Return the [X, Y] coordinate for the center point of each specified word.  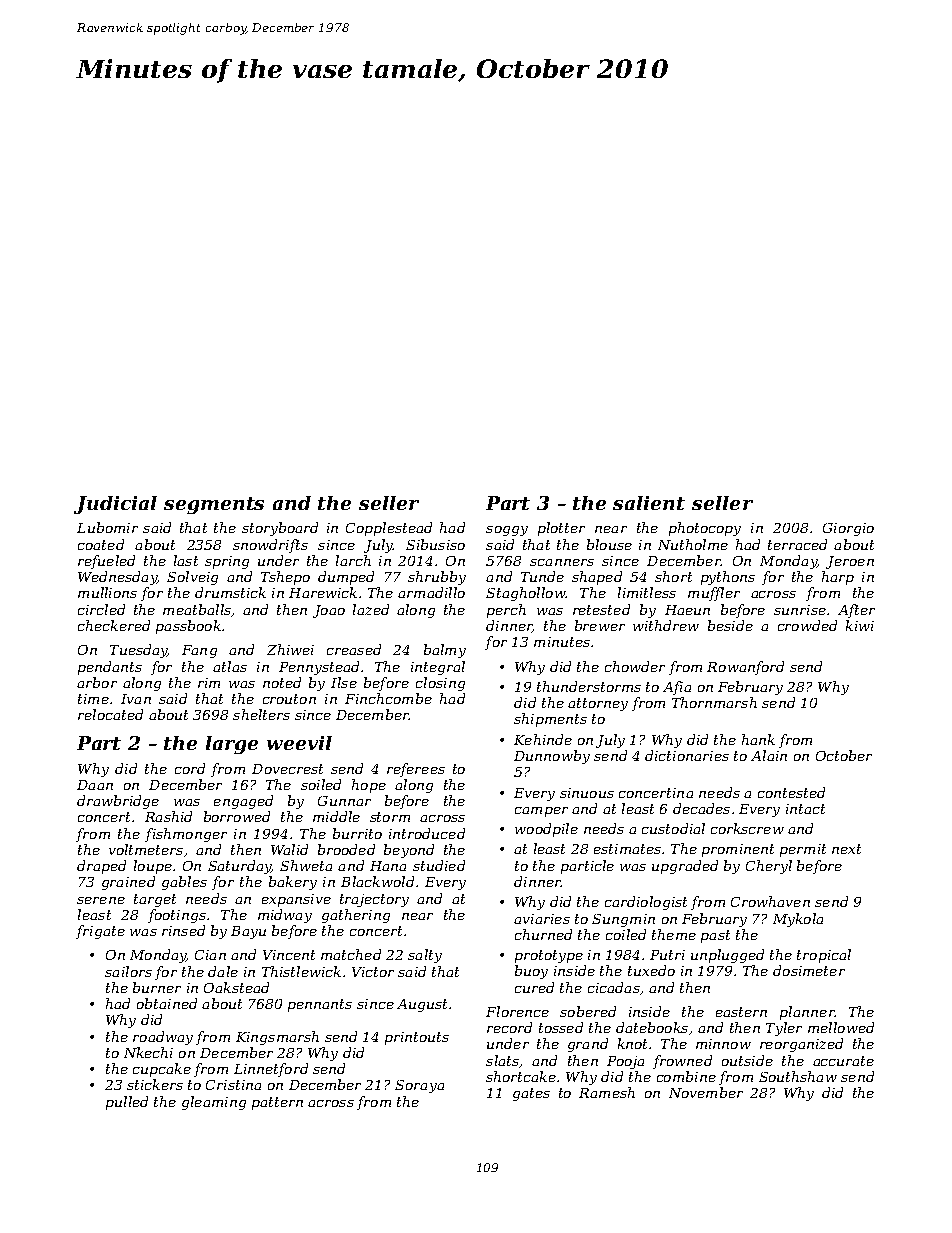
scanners [562, 562]
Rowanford [745, 668]
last [186, 560]
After [856, 611]
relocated [110, 714]
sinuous [587, 793]
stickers [155, 1084]
